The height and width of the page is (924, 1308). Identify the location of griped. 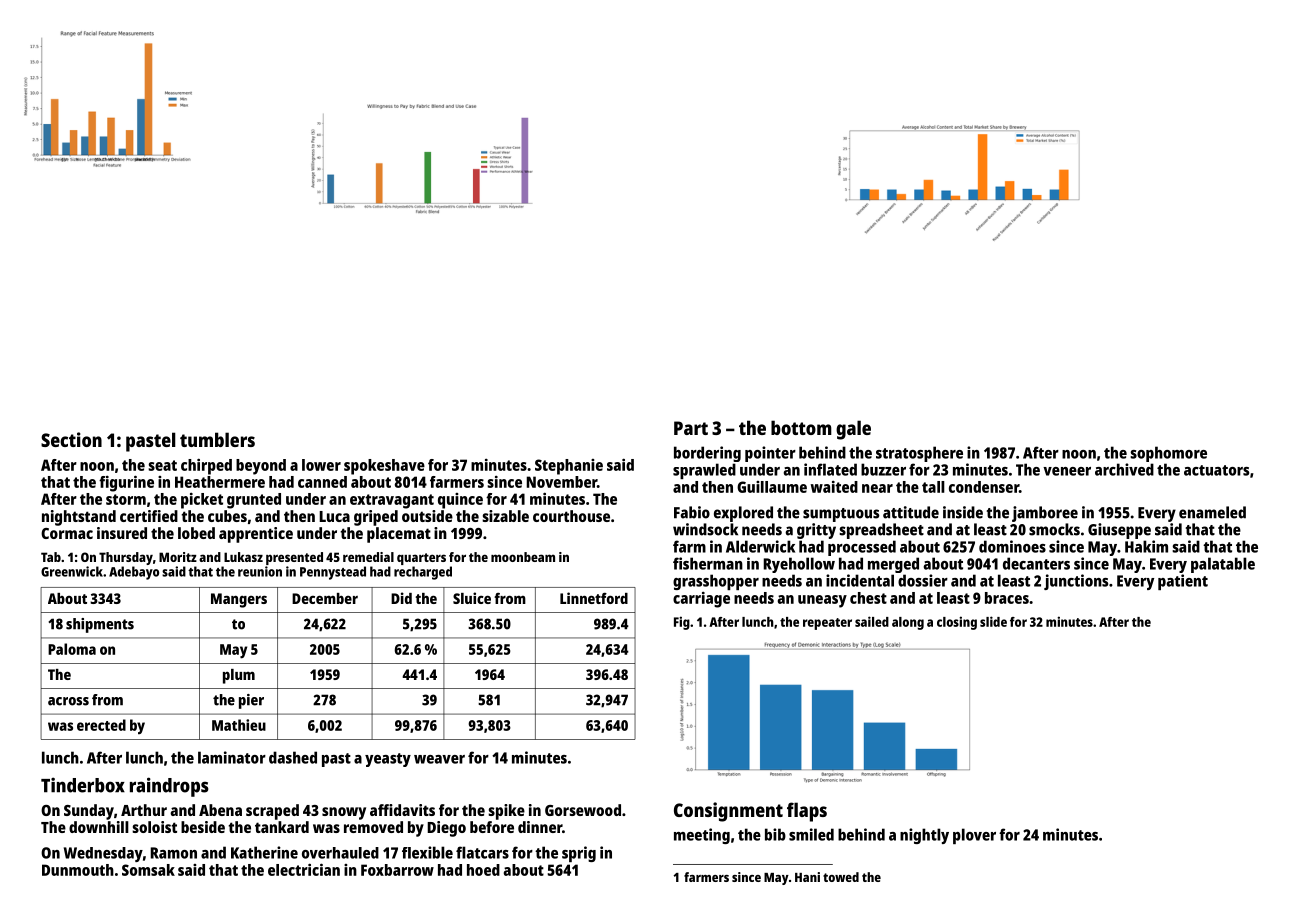
(376, 518).
